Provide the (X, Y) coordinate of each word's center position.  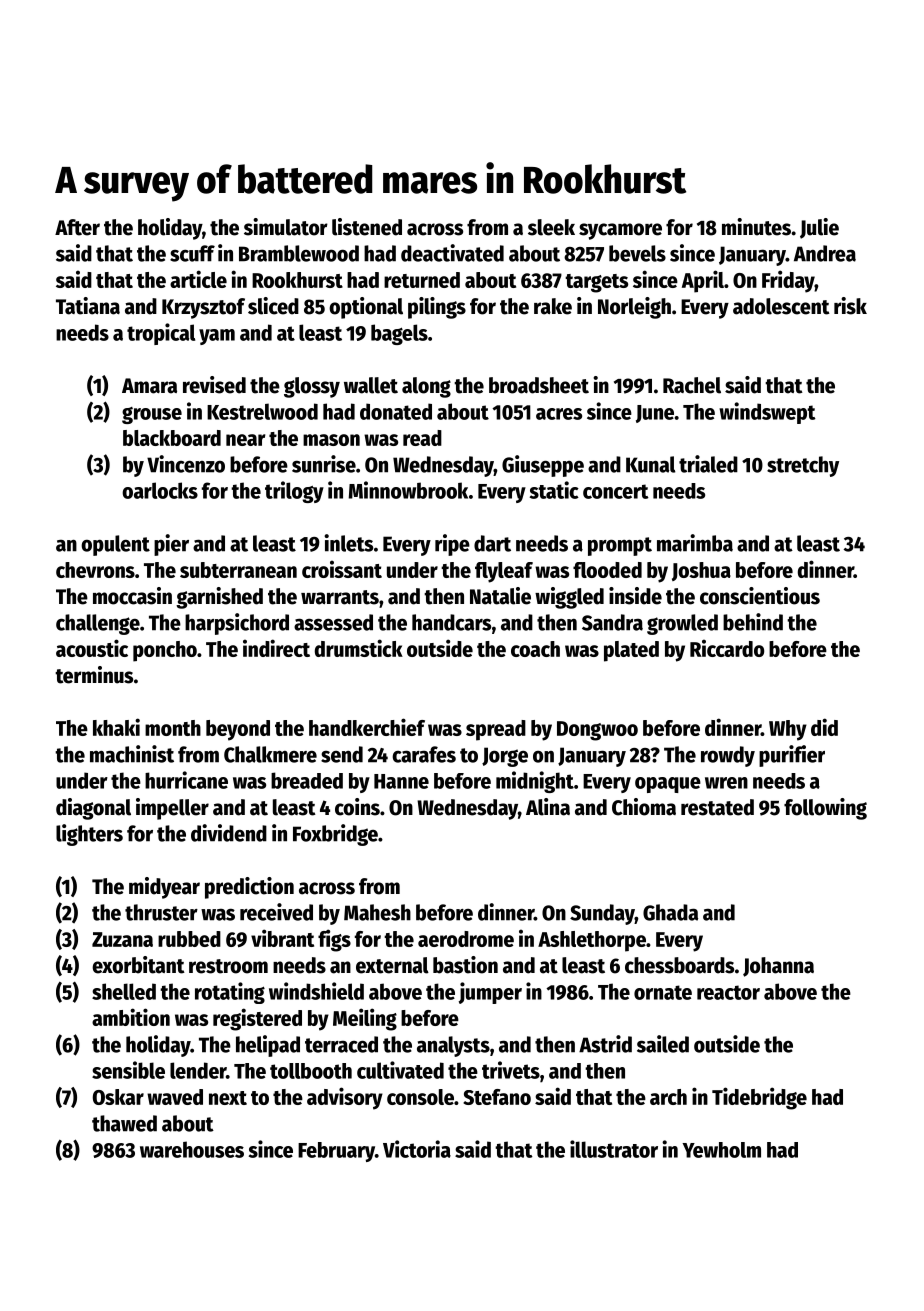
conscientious (760, 596)
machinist (132, 754)
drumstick (359, 648)
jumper (490, 993)
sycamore (620, 231)
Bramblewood (299, 253)
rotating (230, 993)
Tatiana (88, 306)
